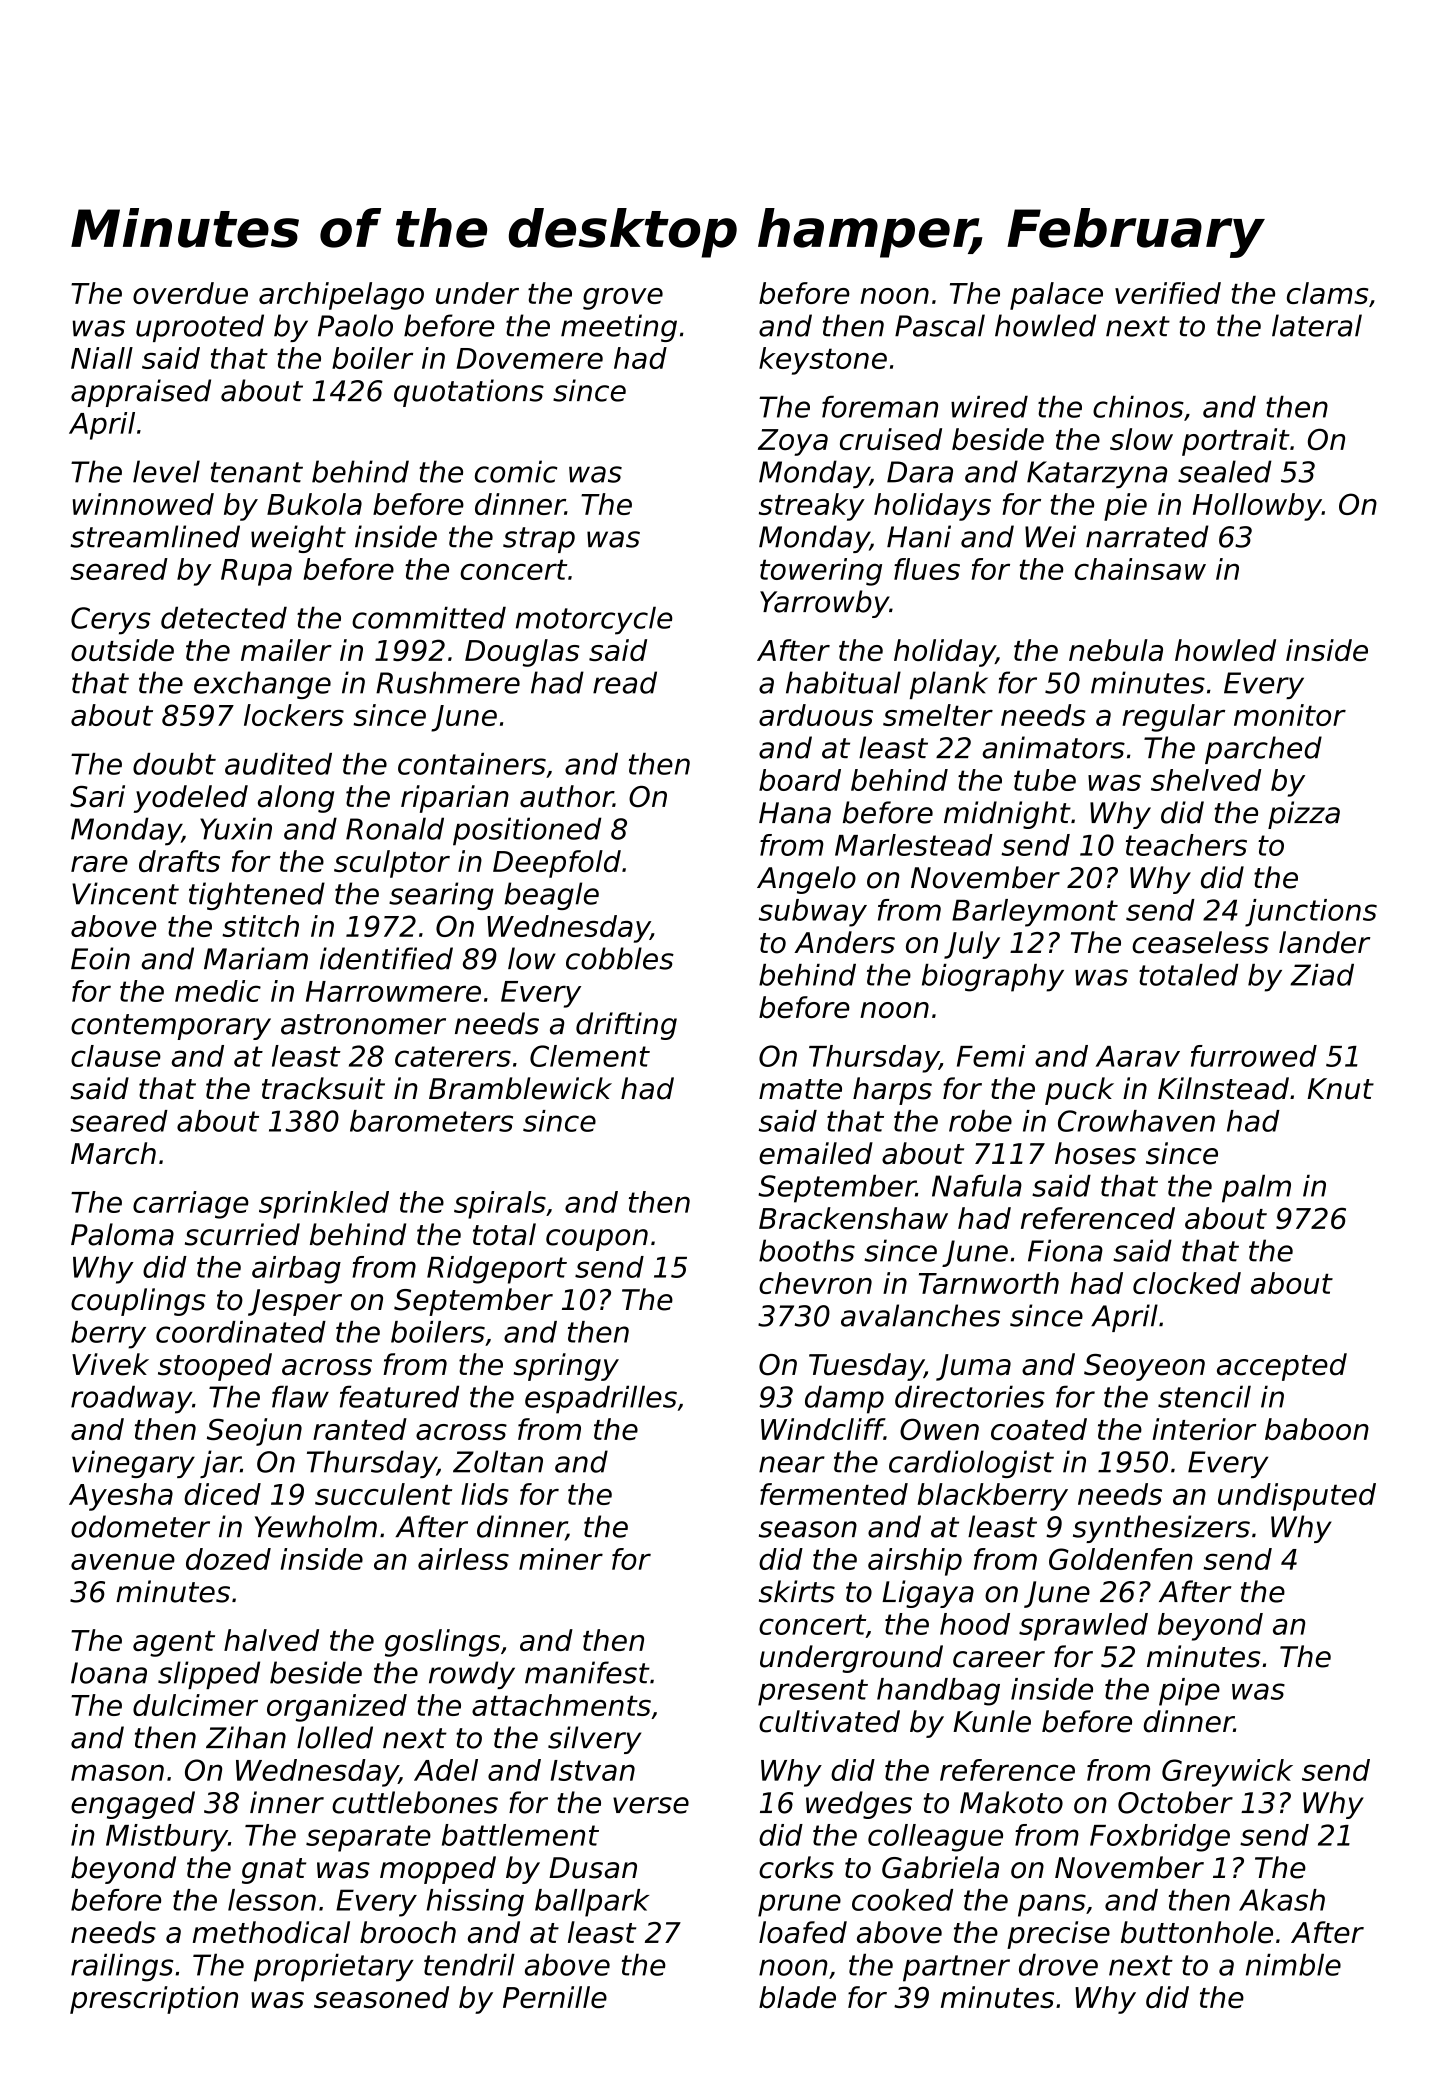 The height and width of the screenshot is (2100, 1450). Describe the element at coordinates (980, 1121) in the screenshot. I see `robe` at that location.
